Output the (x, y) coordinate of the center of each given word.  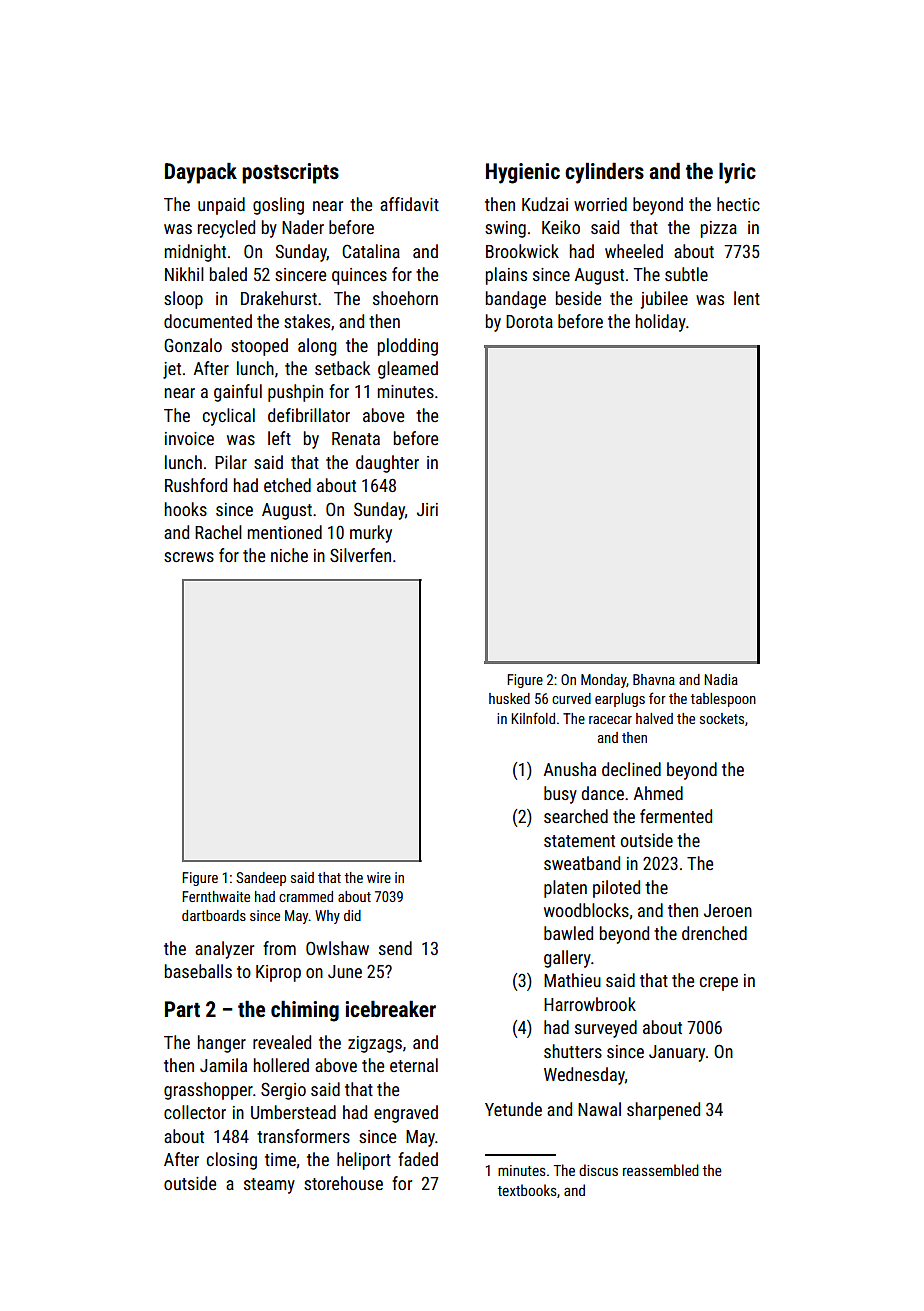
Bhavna (654, 679)
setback (342, 368)
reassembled (661, 1170)
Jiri (427, 509)
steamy (269, 1186)
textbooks (527, 1190)
